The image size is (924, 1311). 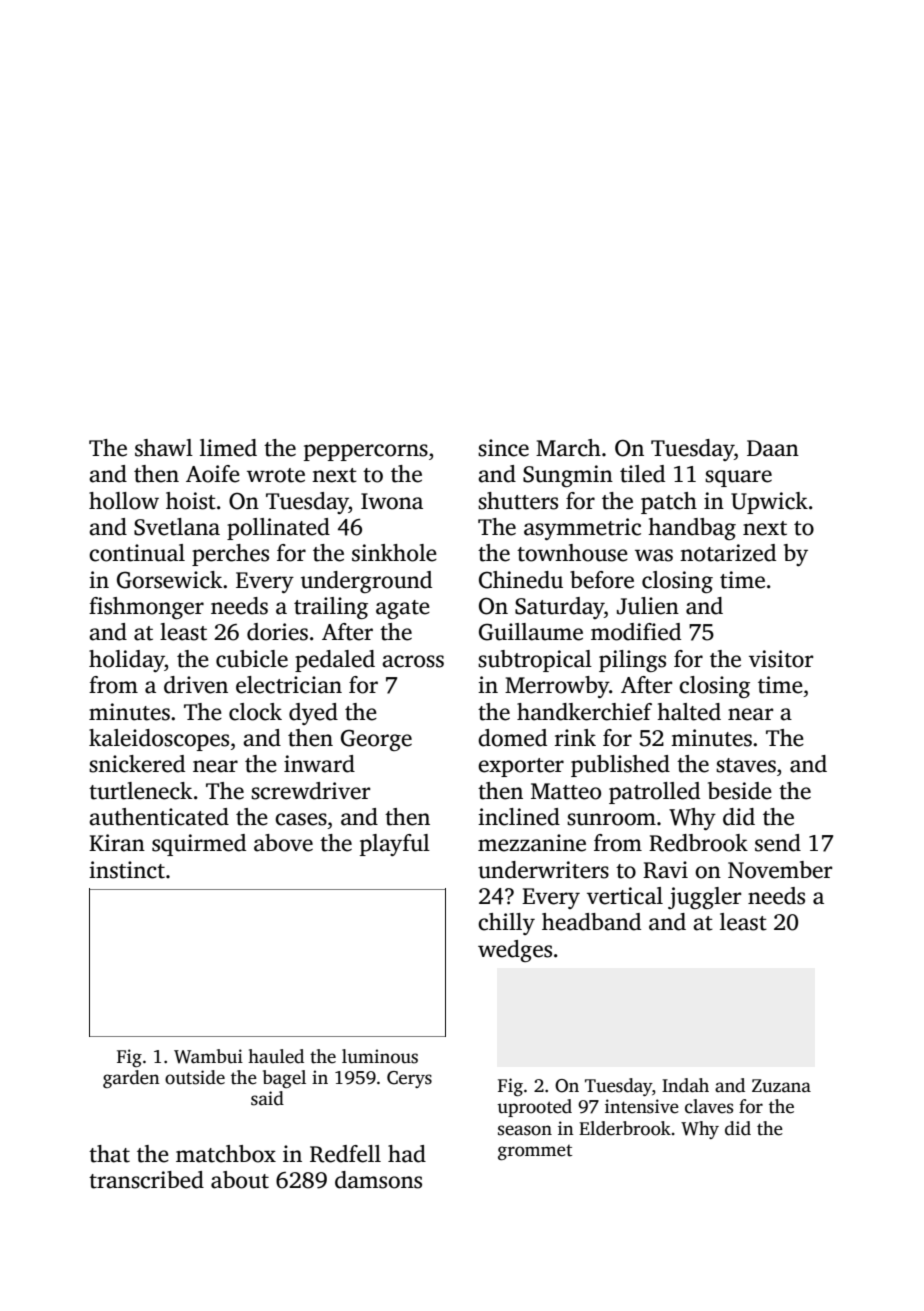 I want to click on transcribed, so click(x=146, y=1180).
